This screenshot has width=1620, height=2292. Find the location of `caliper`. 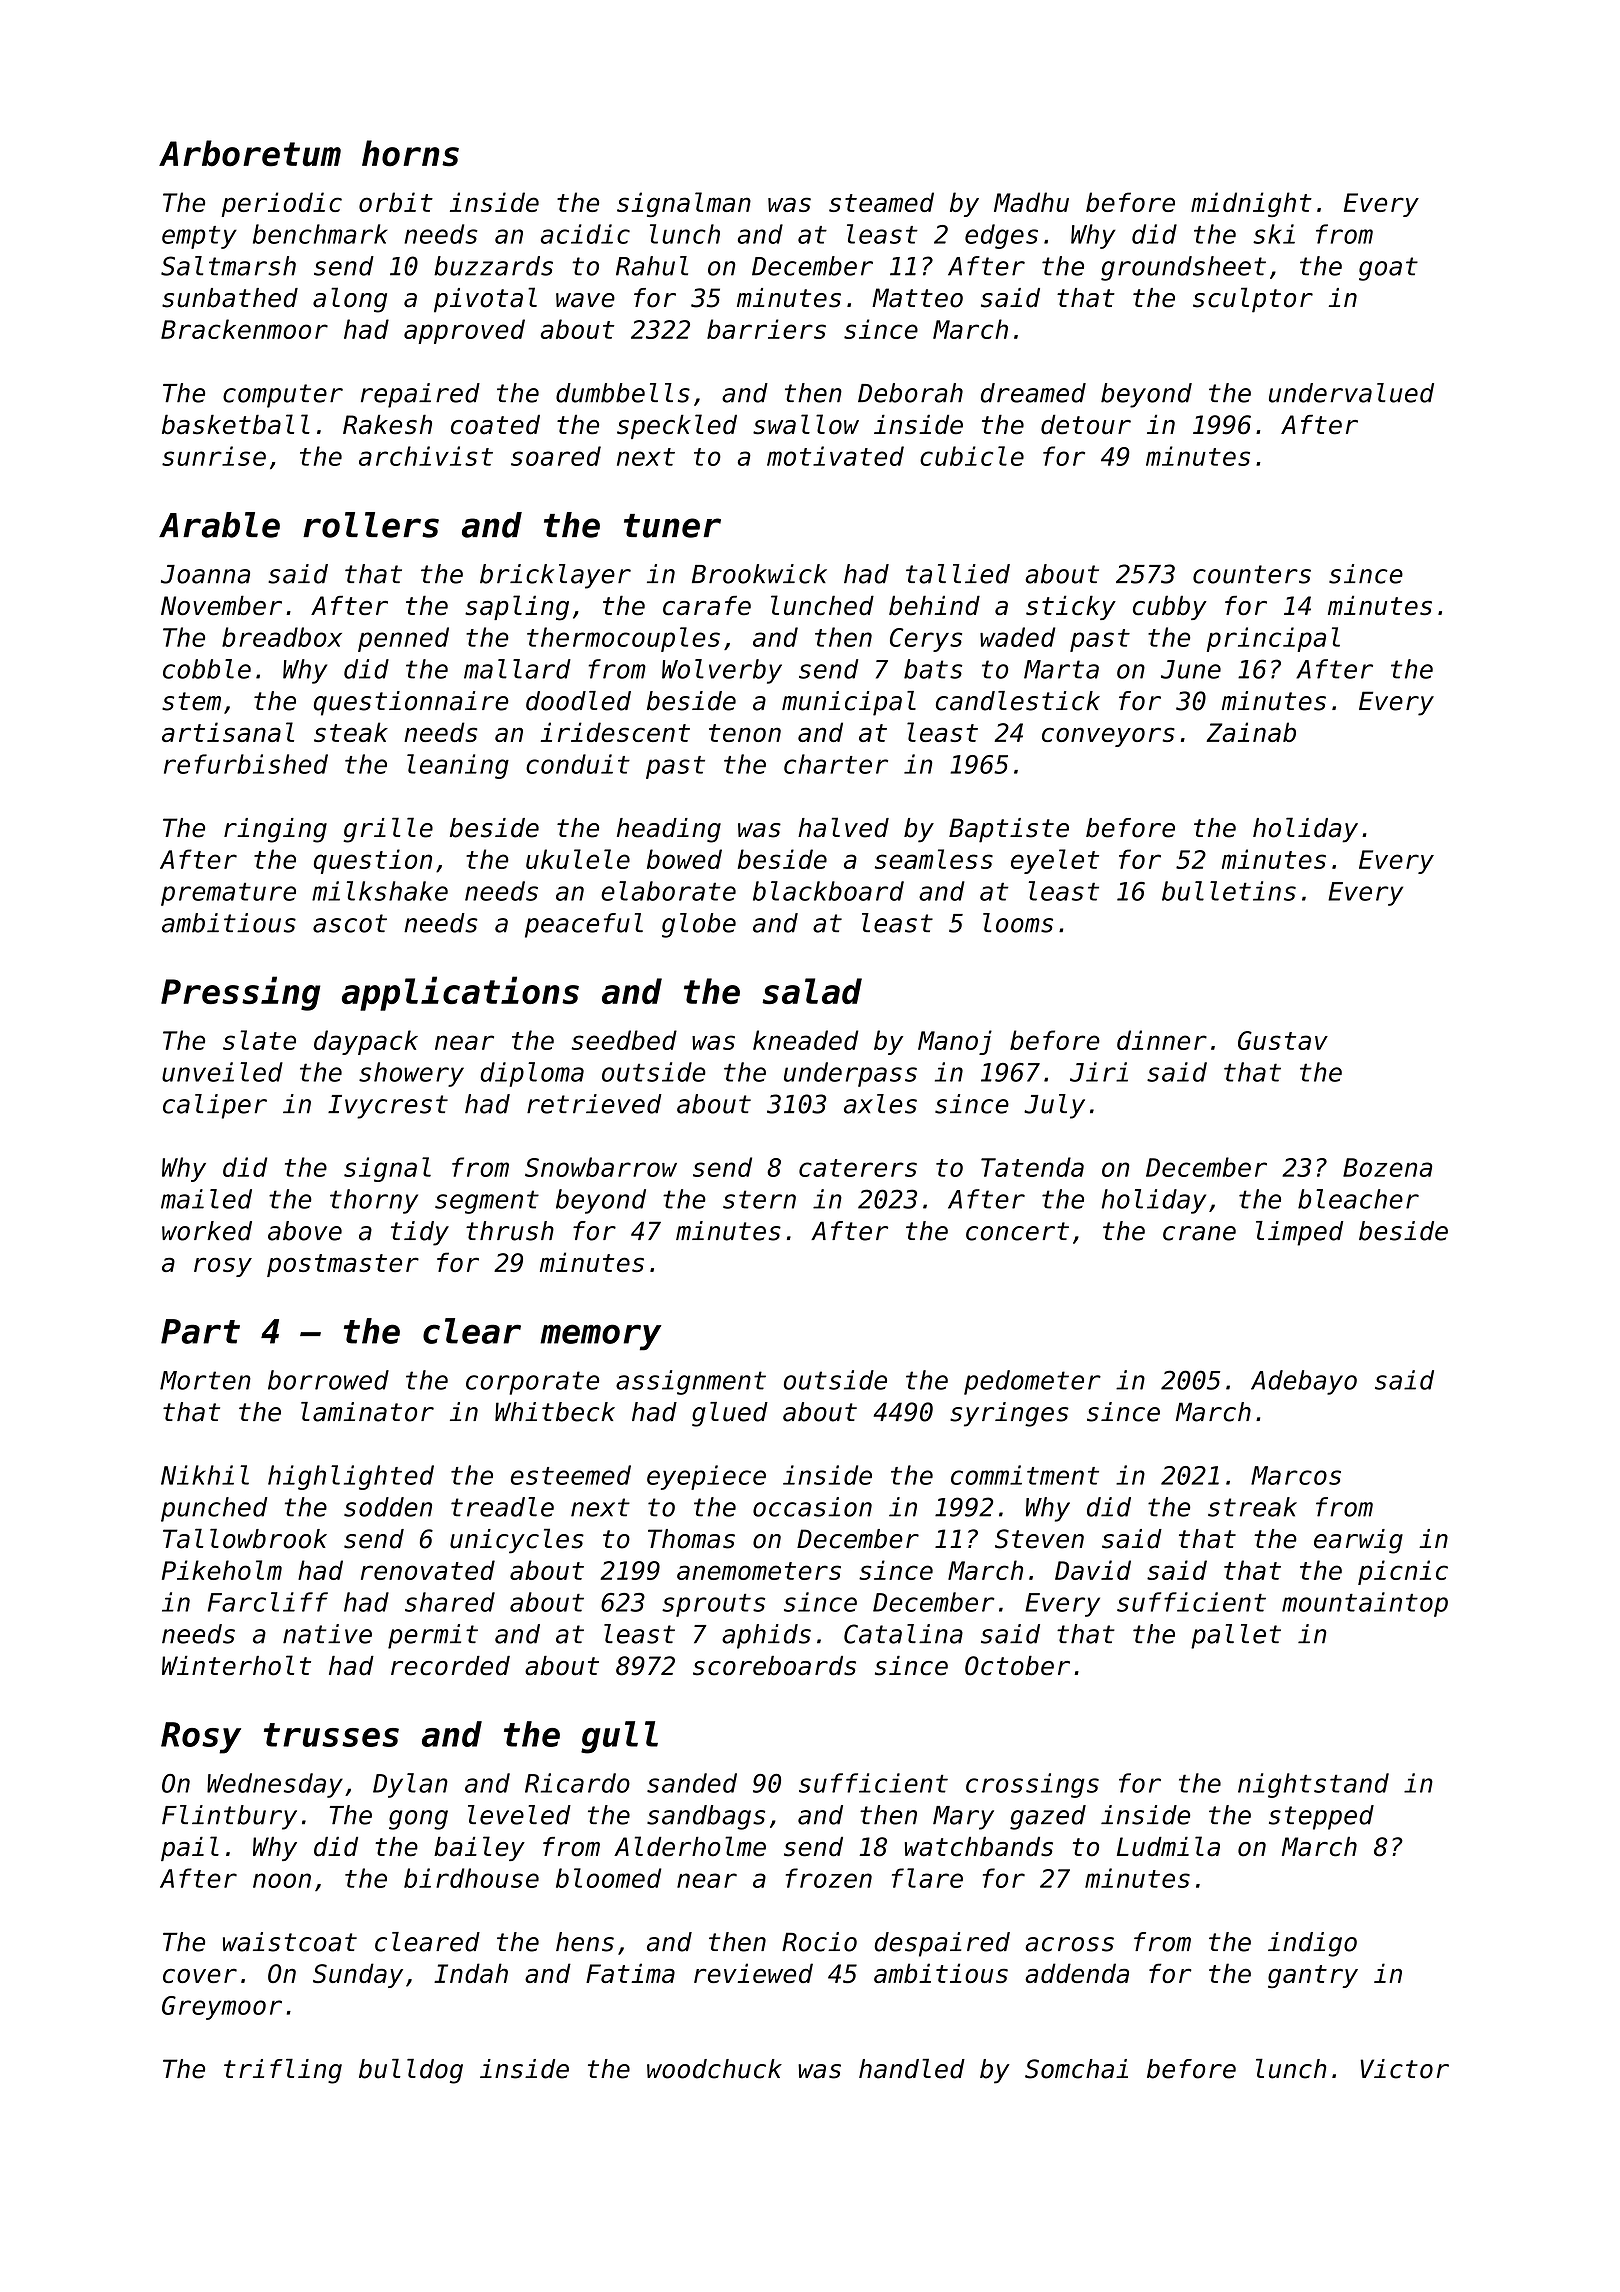

caliper is located at coordinates (215, 1106).
